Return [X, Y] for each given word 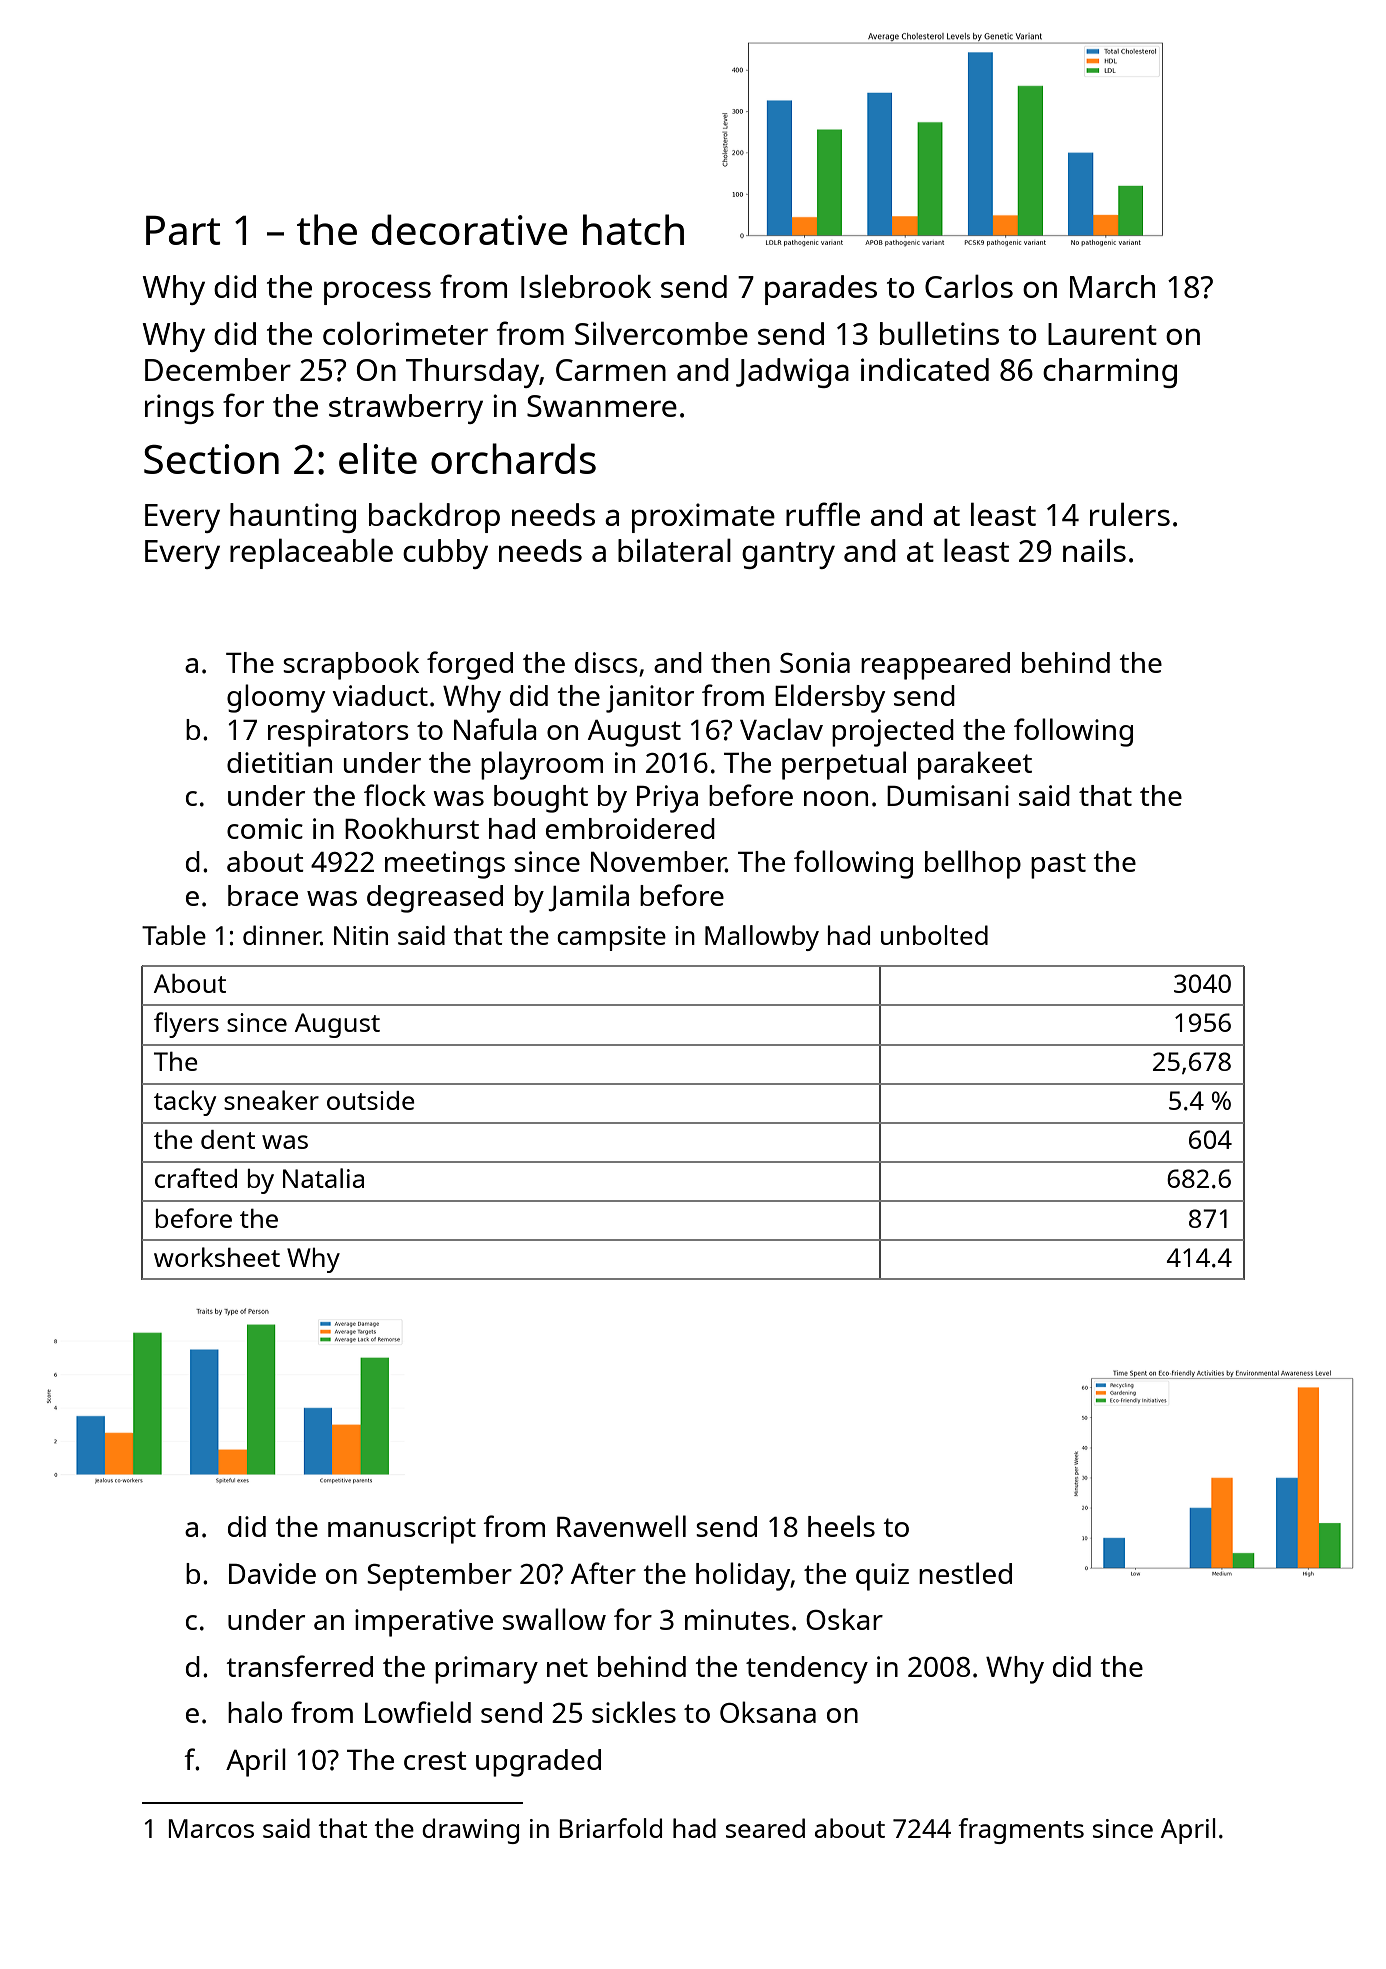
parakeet [975, 765]
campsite [611, 938]
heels [841, 1526]
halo [255, 1712]
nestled [965, 1573]
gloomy [276, 698]
